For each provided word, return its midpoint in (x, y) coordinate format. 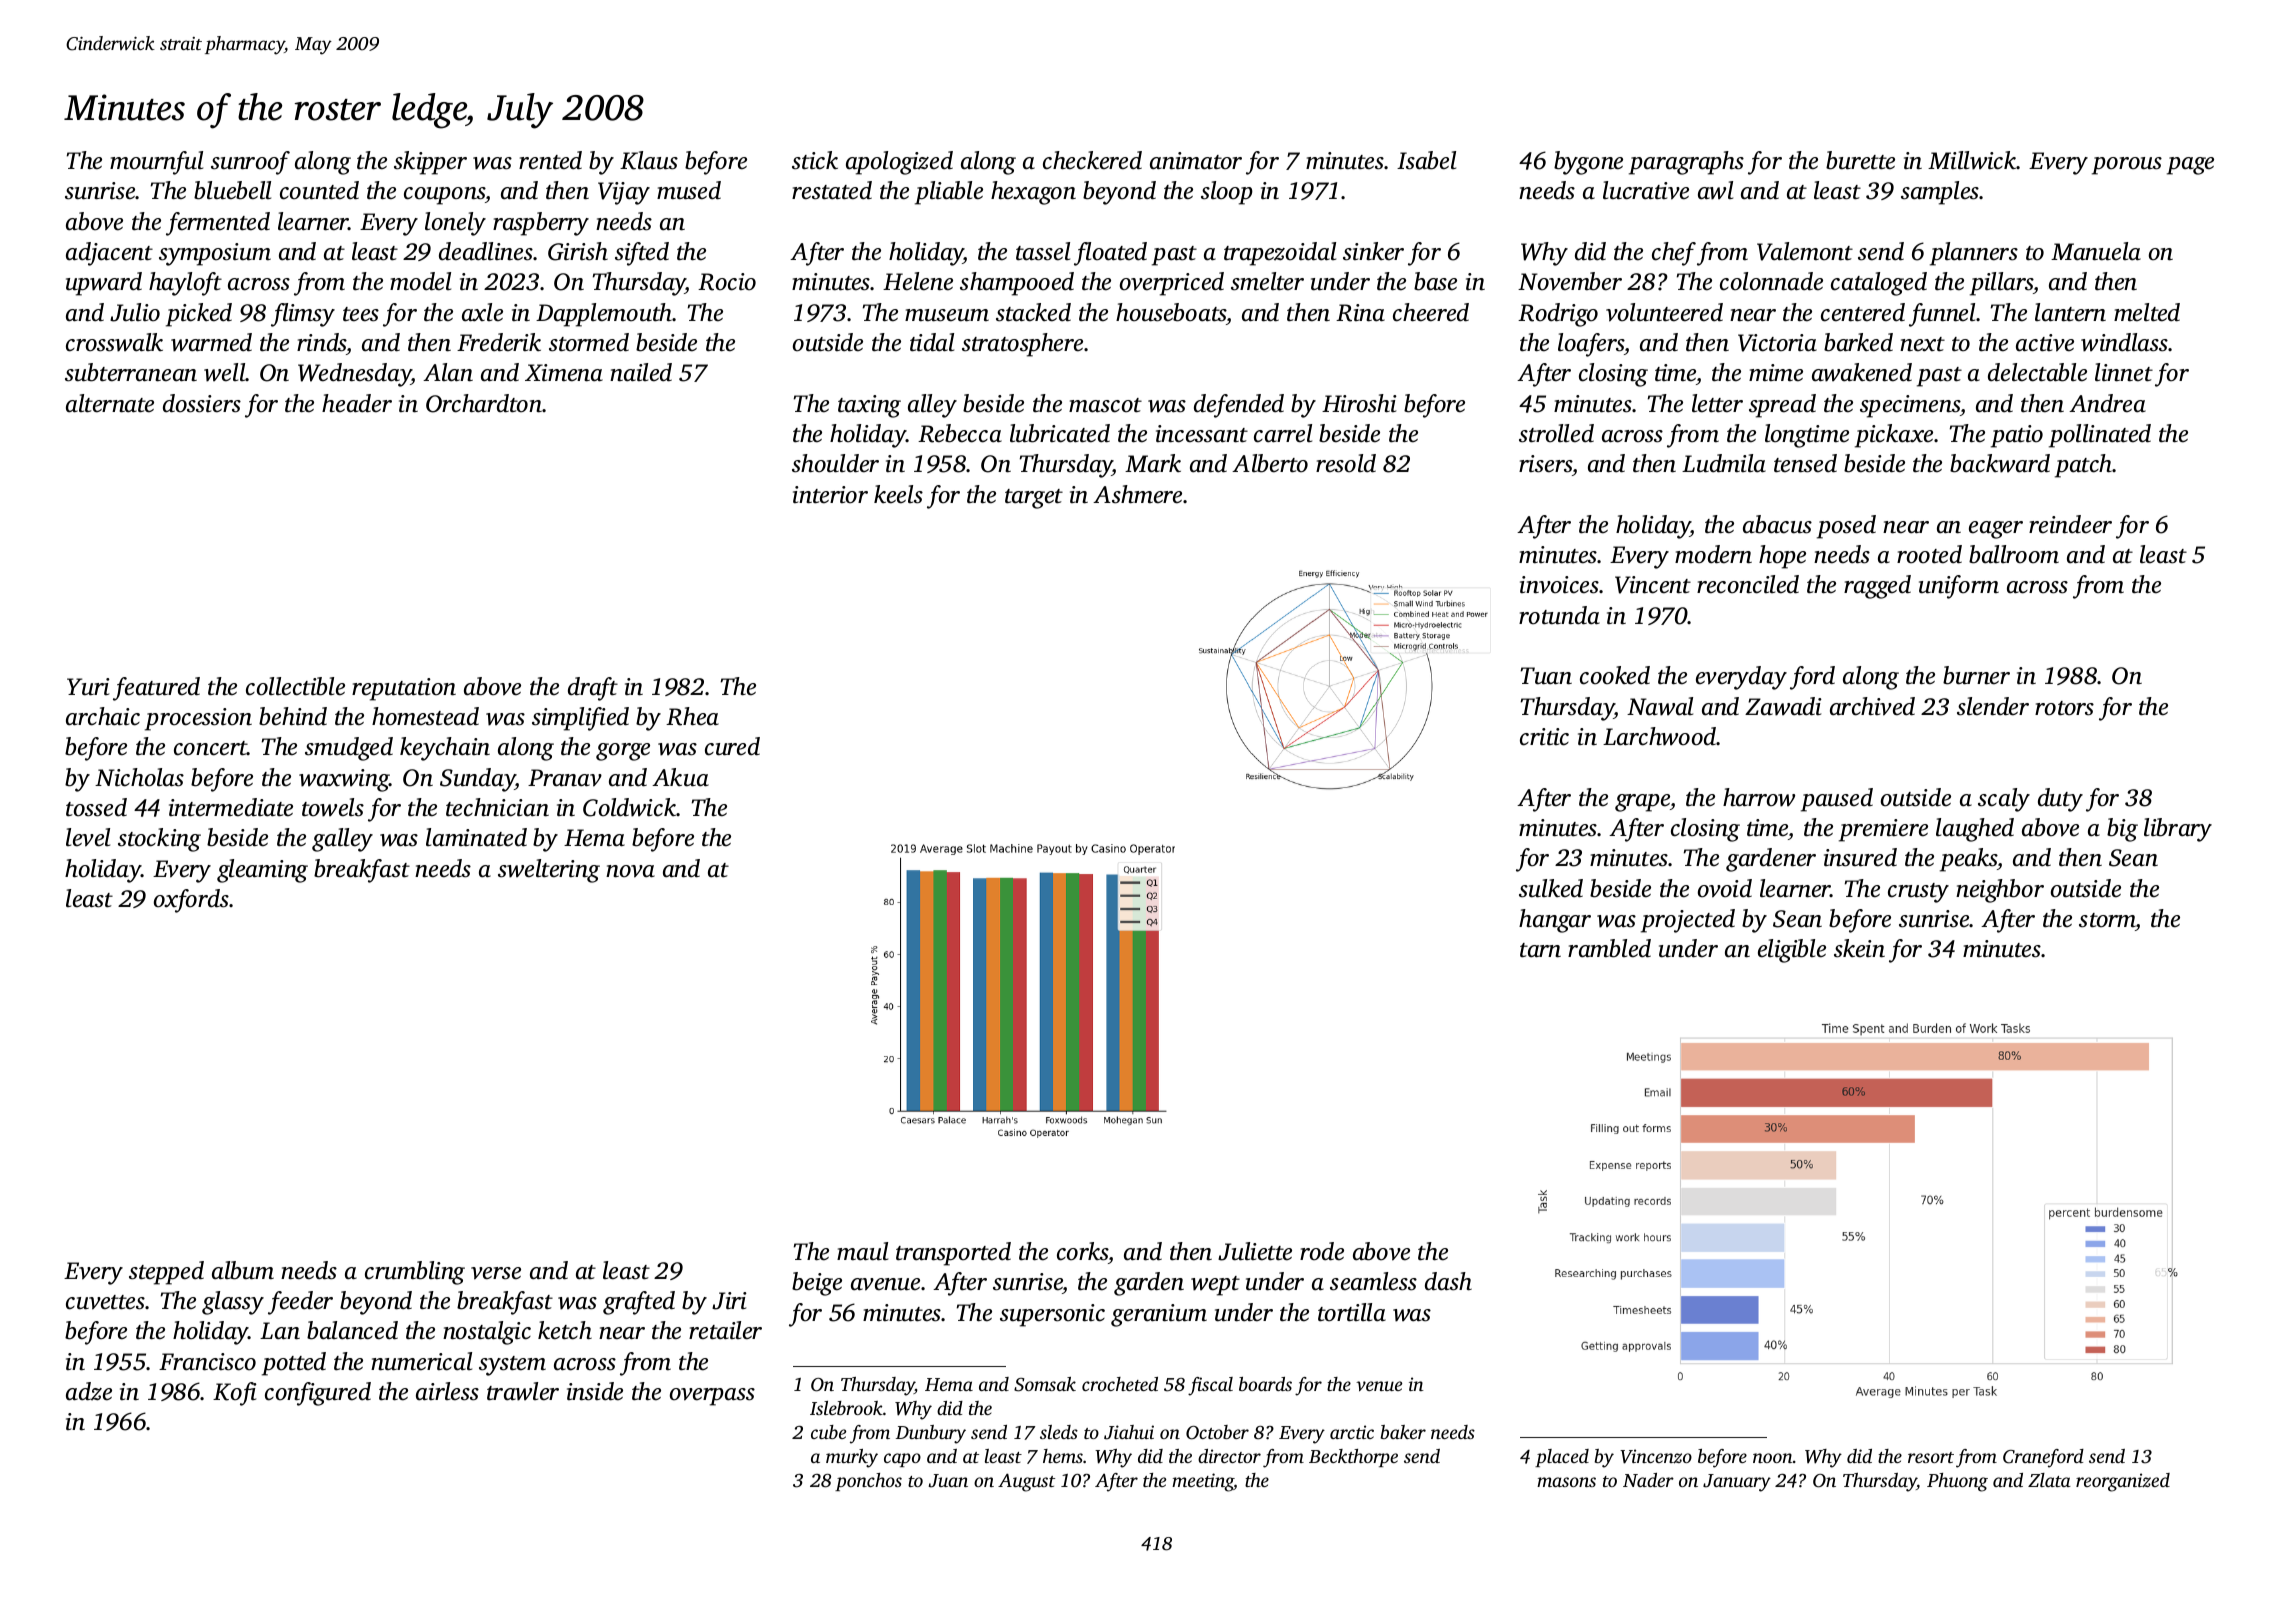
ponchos (868, 1482)
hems (1063, 1456)
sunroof (250, 163)
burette (1860, 160)
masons (1566, 1482)
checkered (1092, 160)
